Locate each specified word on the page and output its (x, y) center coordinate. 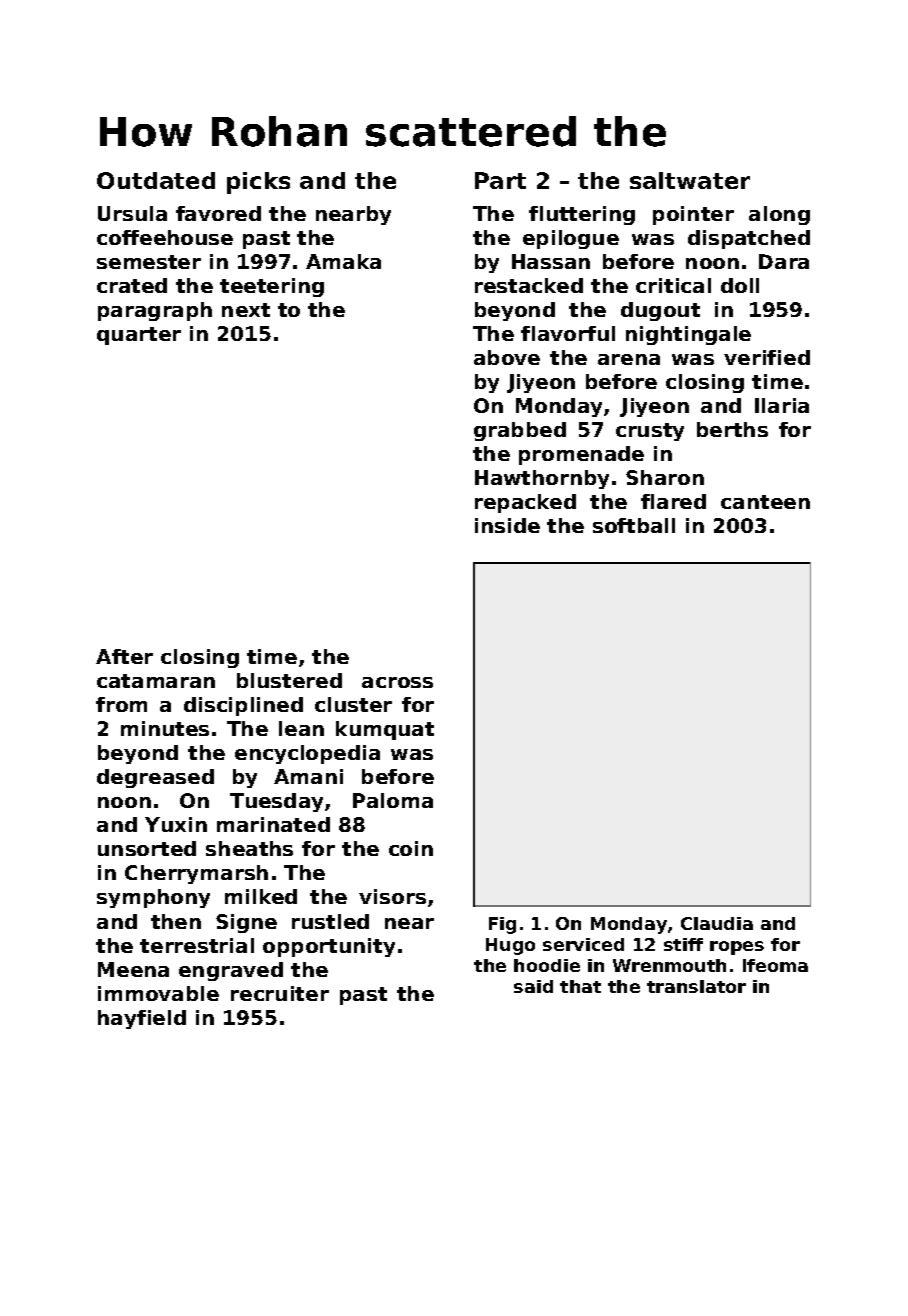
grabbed (520, 431)
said (533, 986)
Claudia (717, 923)
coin (411, 848)
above (507, 357)
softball (634, 525)
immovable (158, 993)
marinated (273, 824)
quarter (139, 336)
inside (507, 525)
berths (732, 429)
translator (696, 986)
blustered (289, 680)
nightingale (688, 335)
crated (132, 285)
